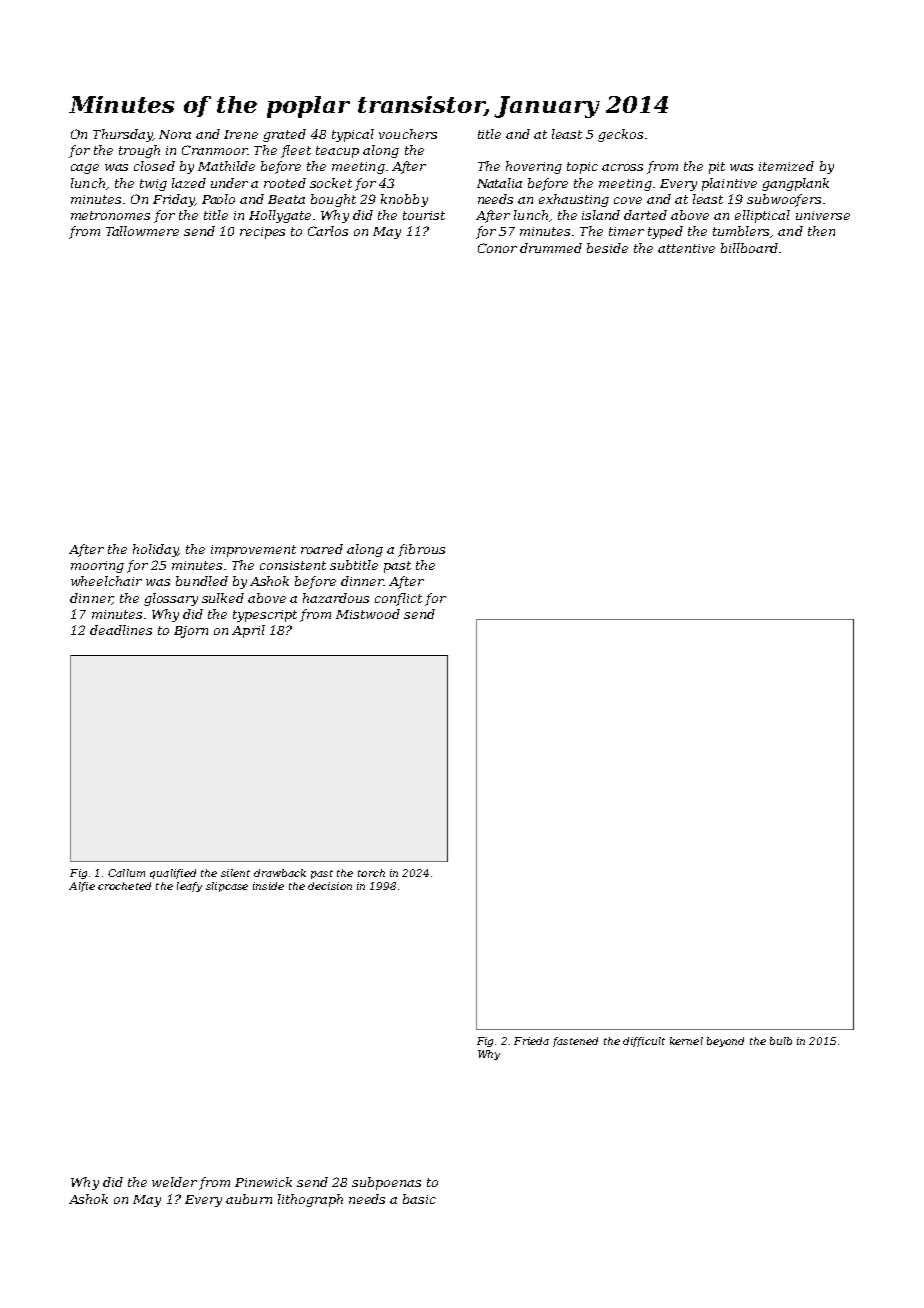  What do you see at coordinates (398, 599) in the document?
I see `conflict` at bounding box center [398, 599].
